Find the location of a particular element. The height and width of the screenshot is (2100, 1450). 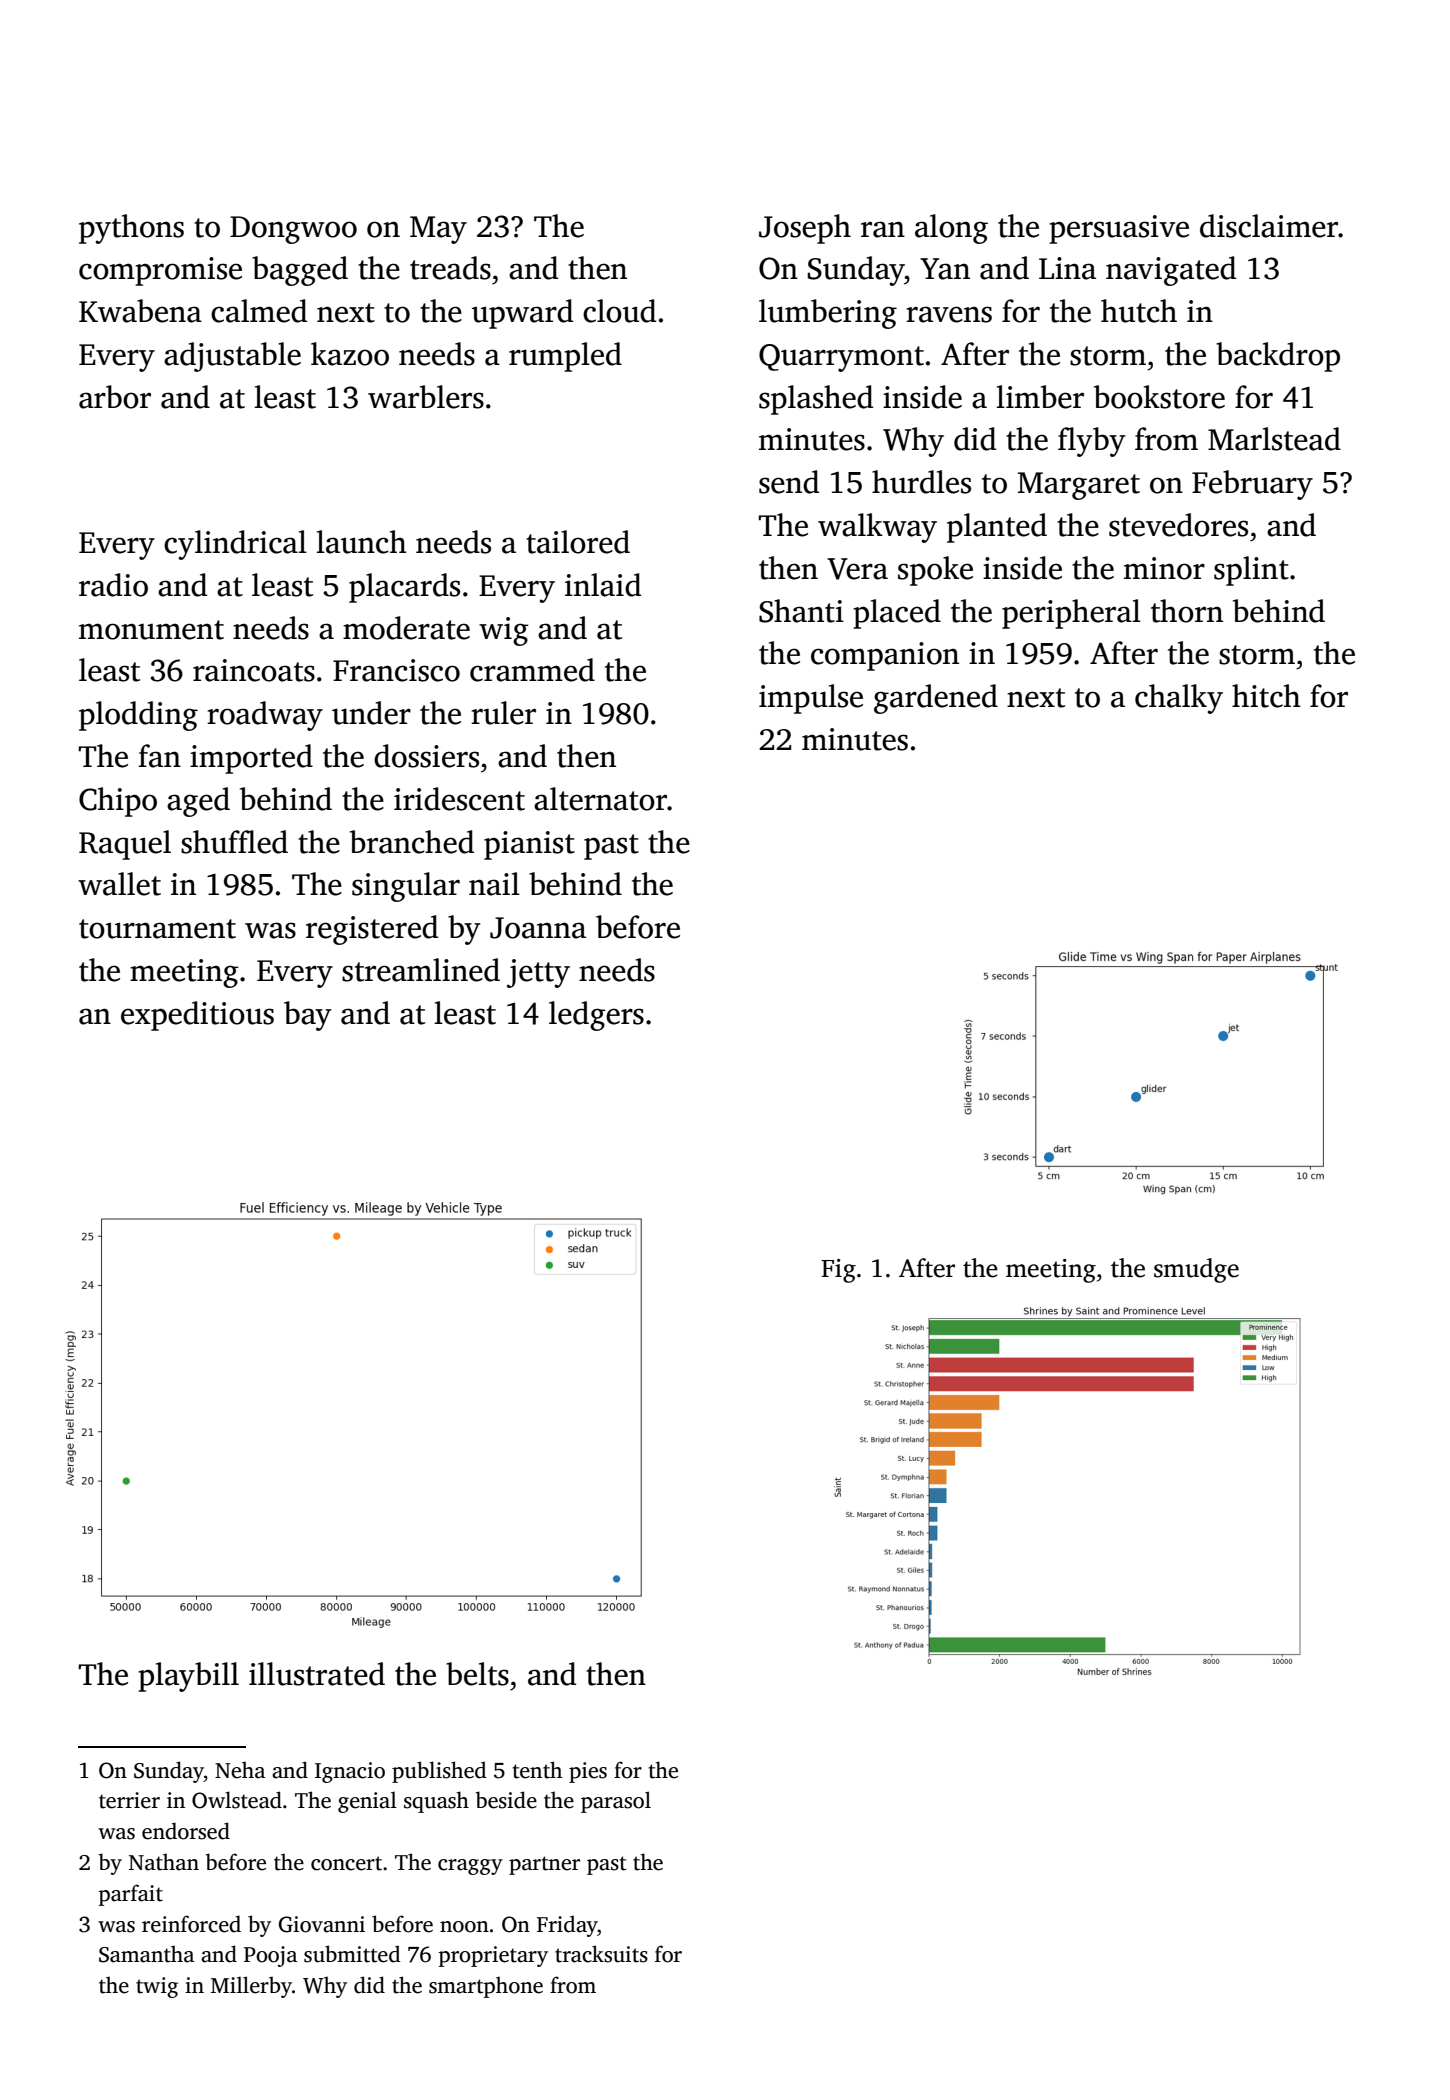

pies is located at coordinates (588, 1772).
